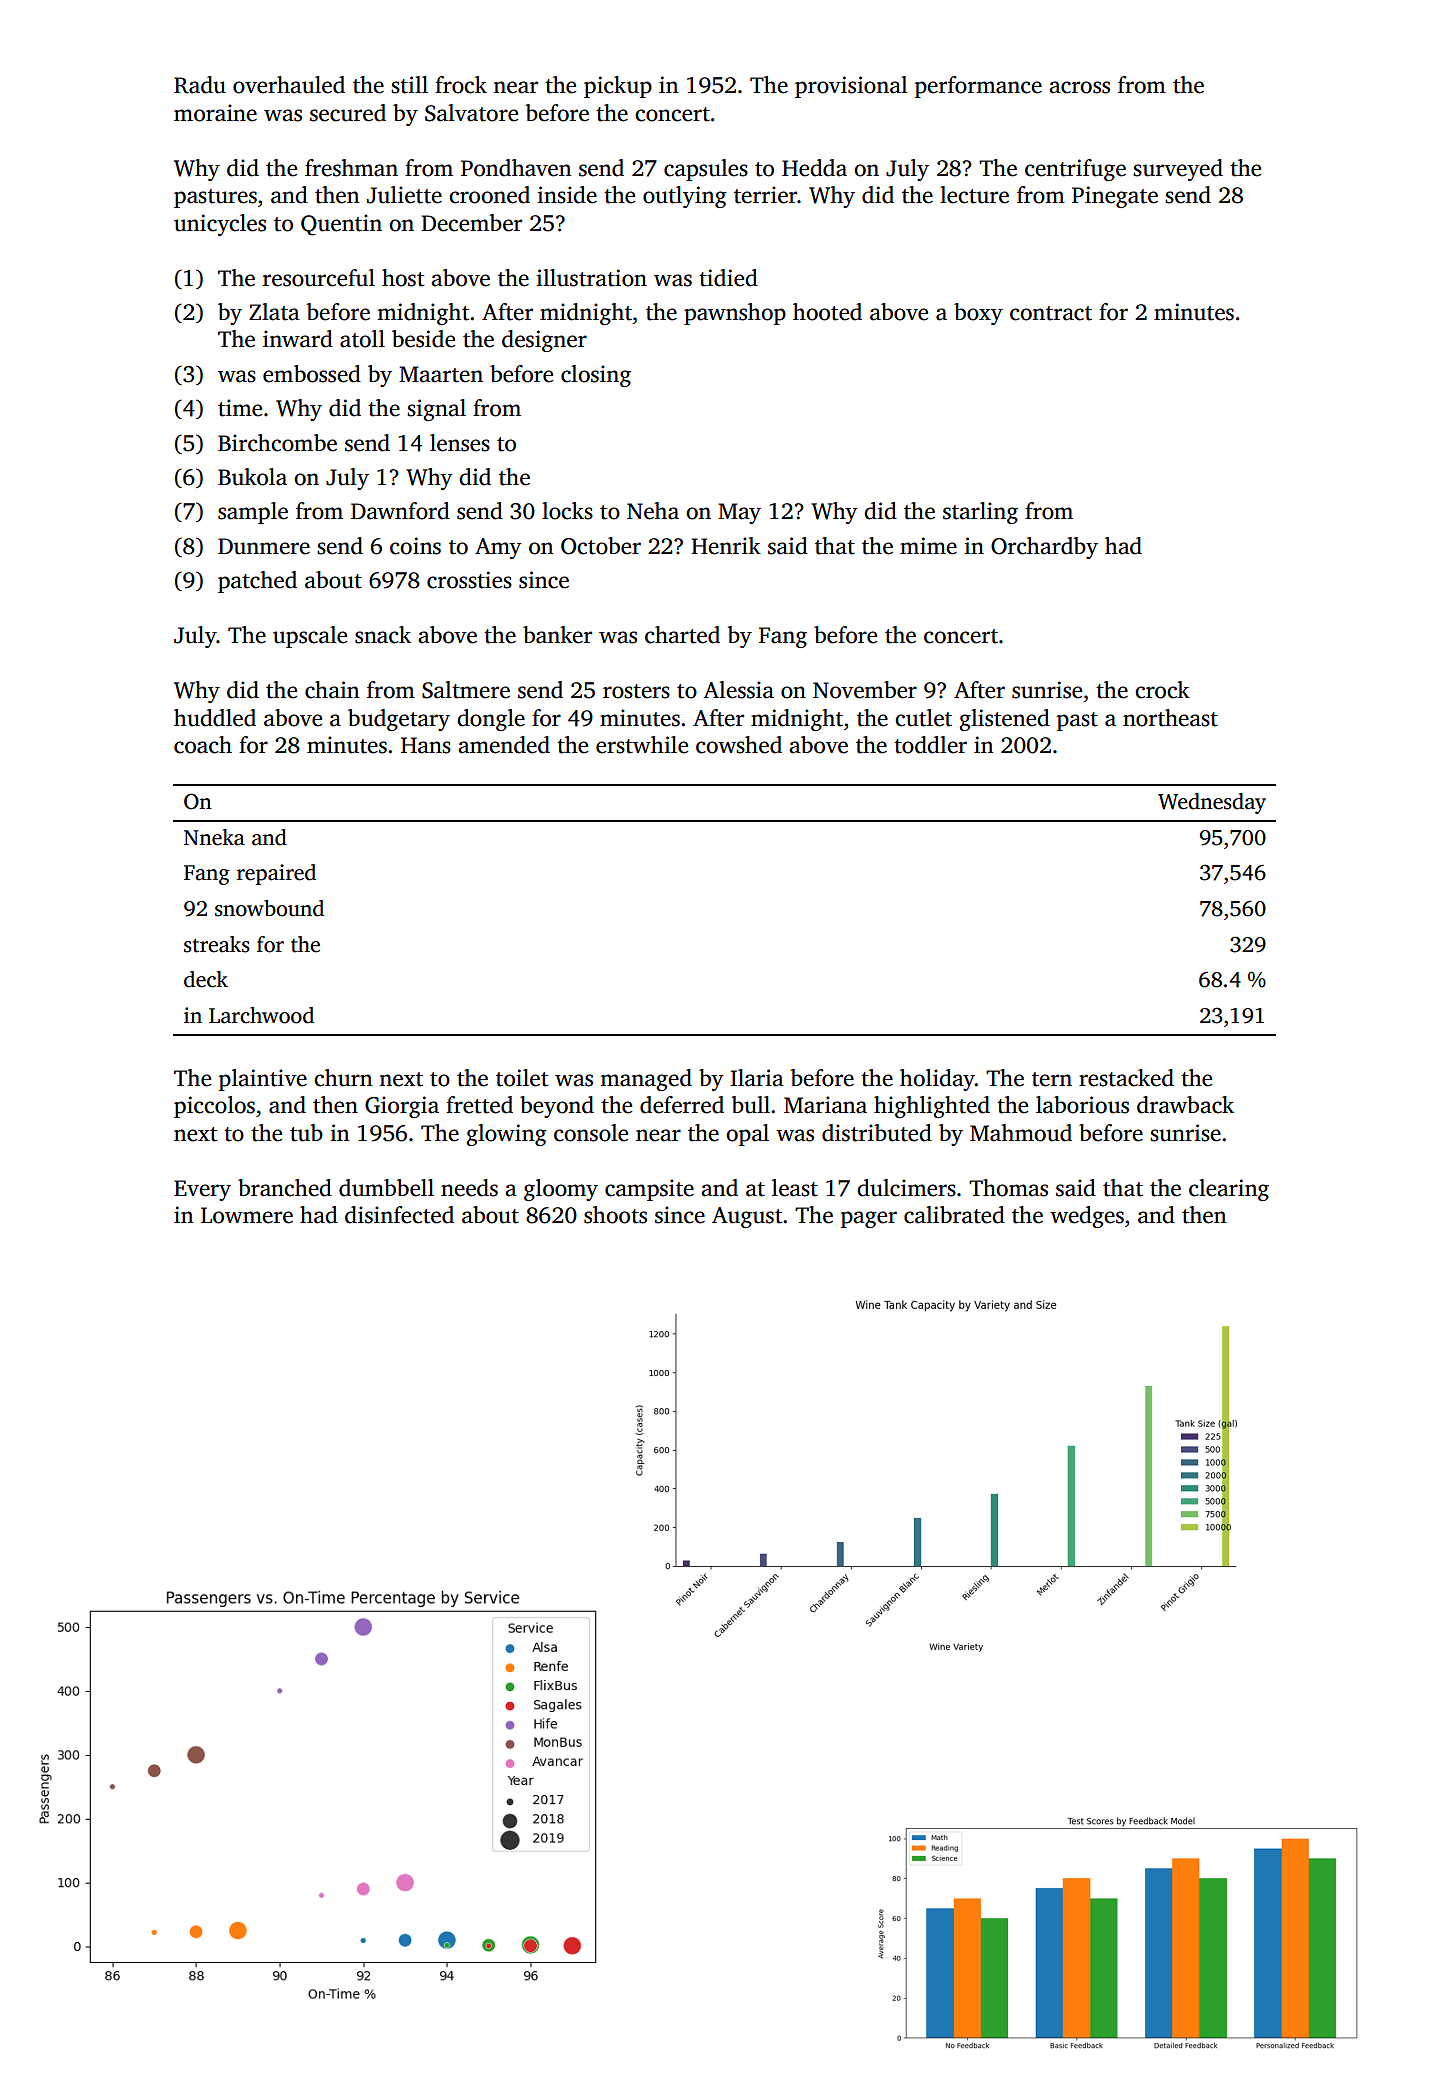  Describe the element at coordinates (980, 513) in the image. I see `starling` at that location.
